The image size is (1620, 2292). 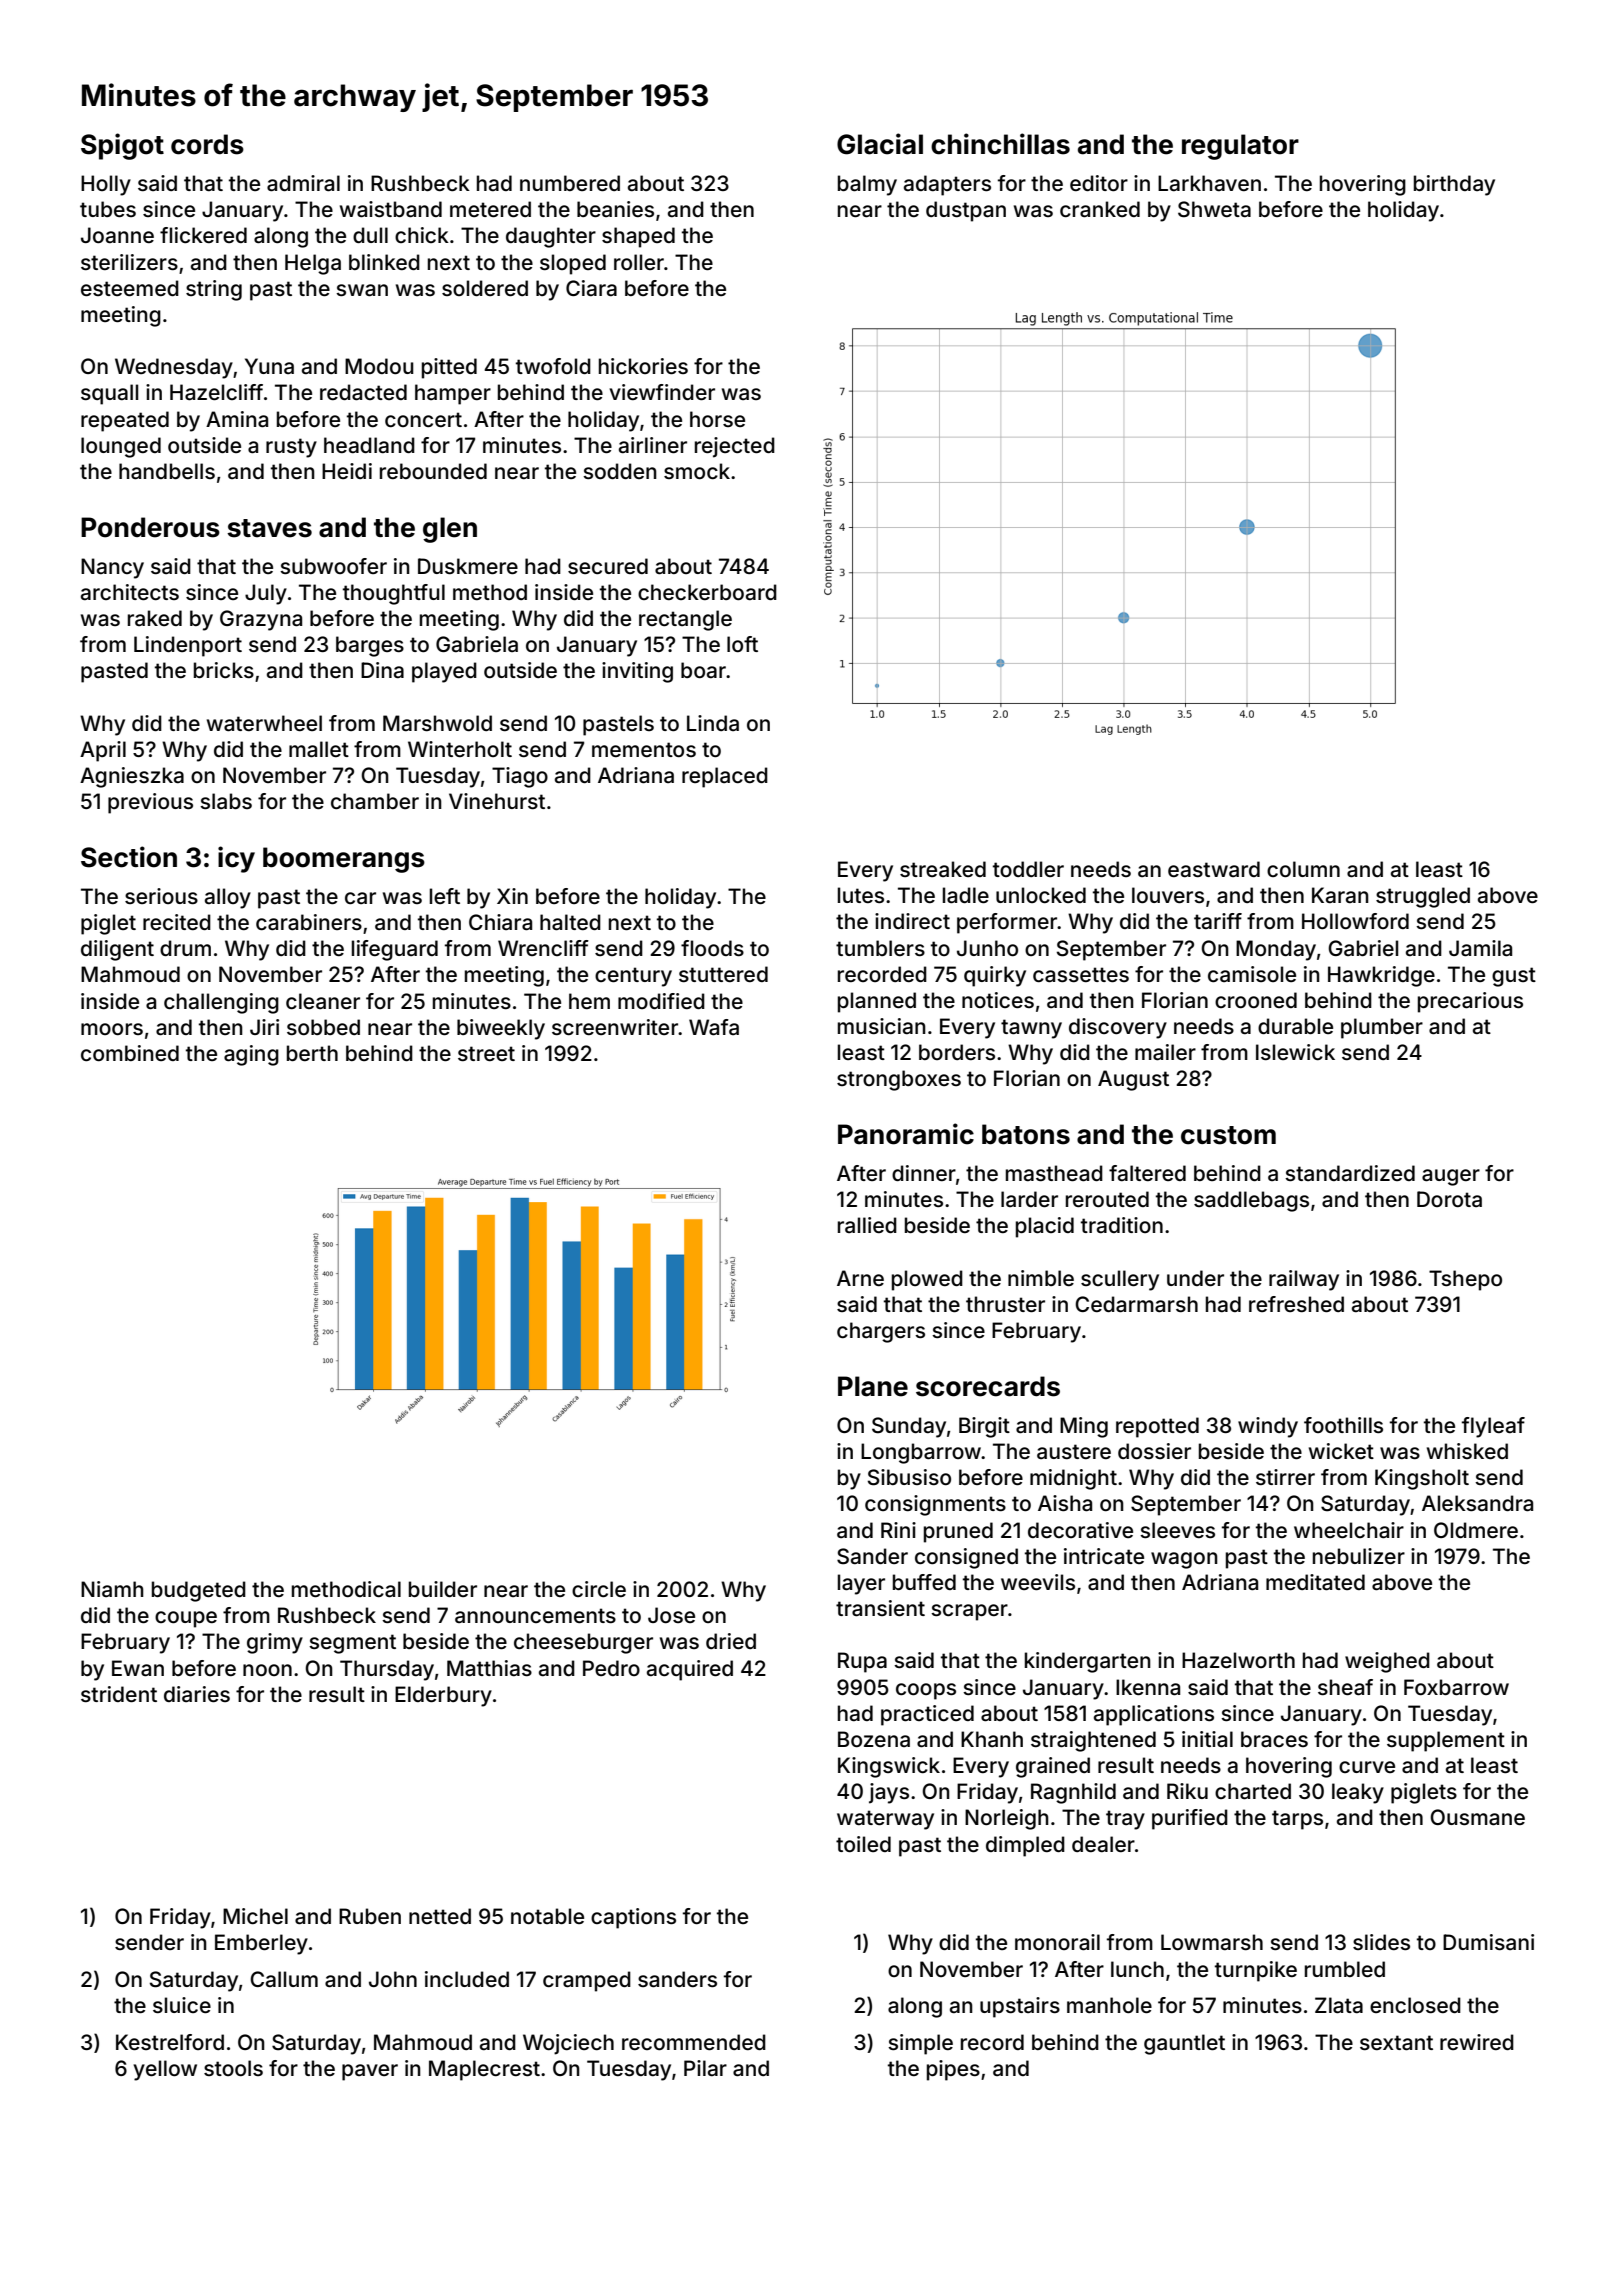 What do you see at coordinates (880, 1608) in the page?
I see `transient` at bounding box center [880, 1608].
